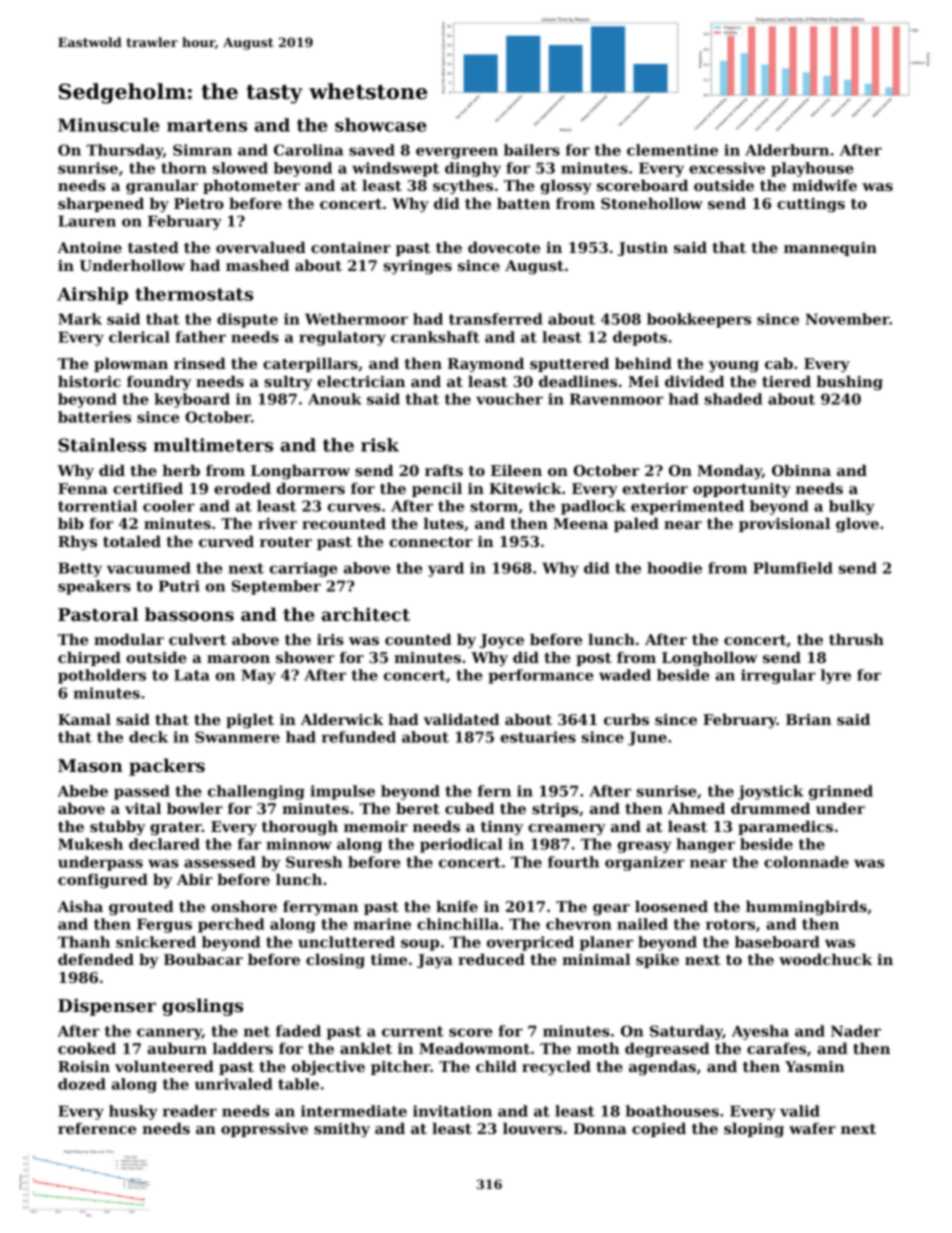 The width and height of the screenshot is (952, 1233). What do you see at coordinates (516, 470) in the screenshot?
I see `Eileen` at bounding box center [516, 470].
